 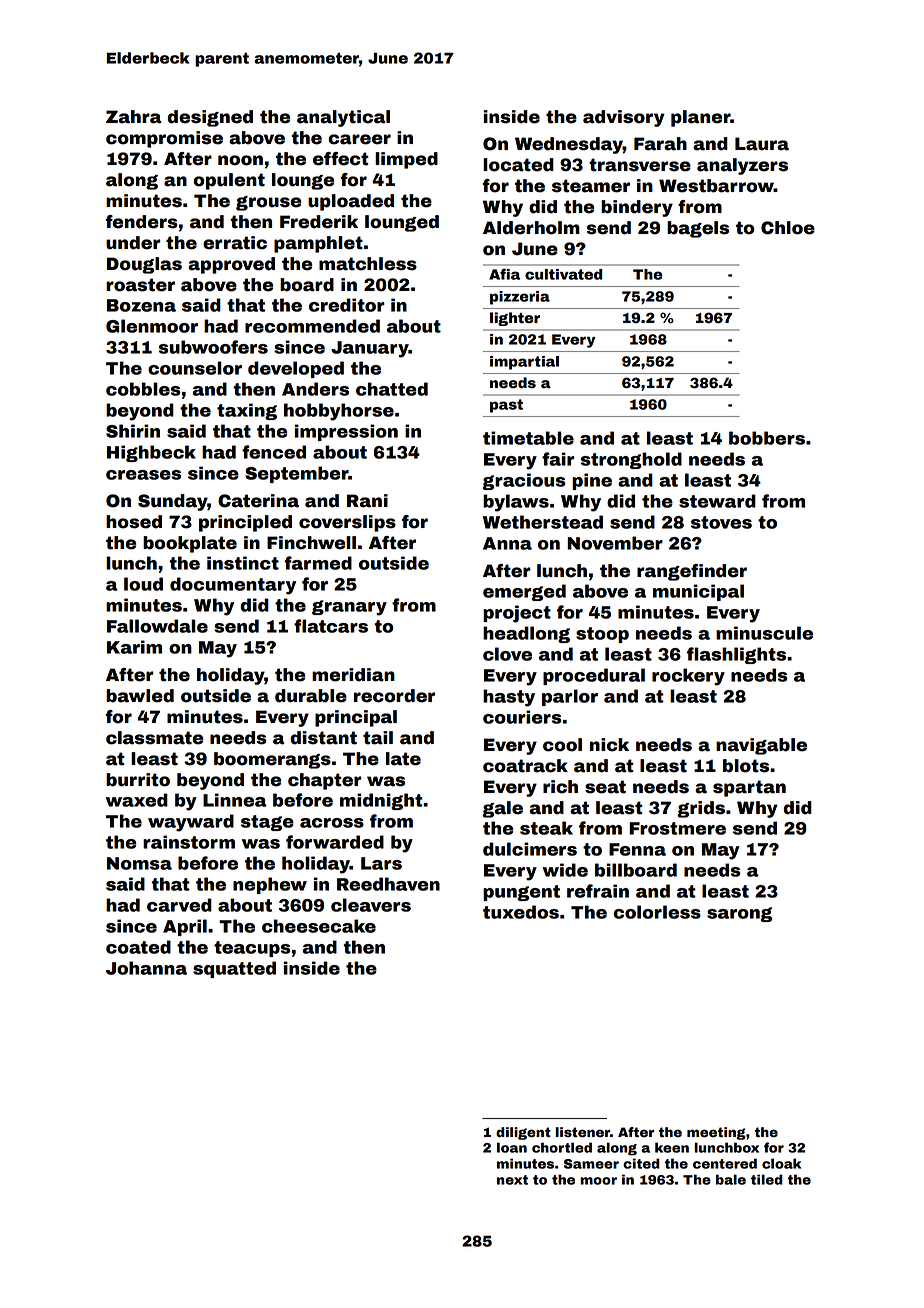 What do you see at coordinates (234, 969) in the image?
I see `squatted` at bounding box center [234, 969].
